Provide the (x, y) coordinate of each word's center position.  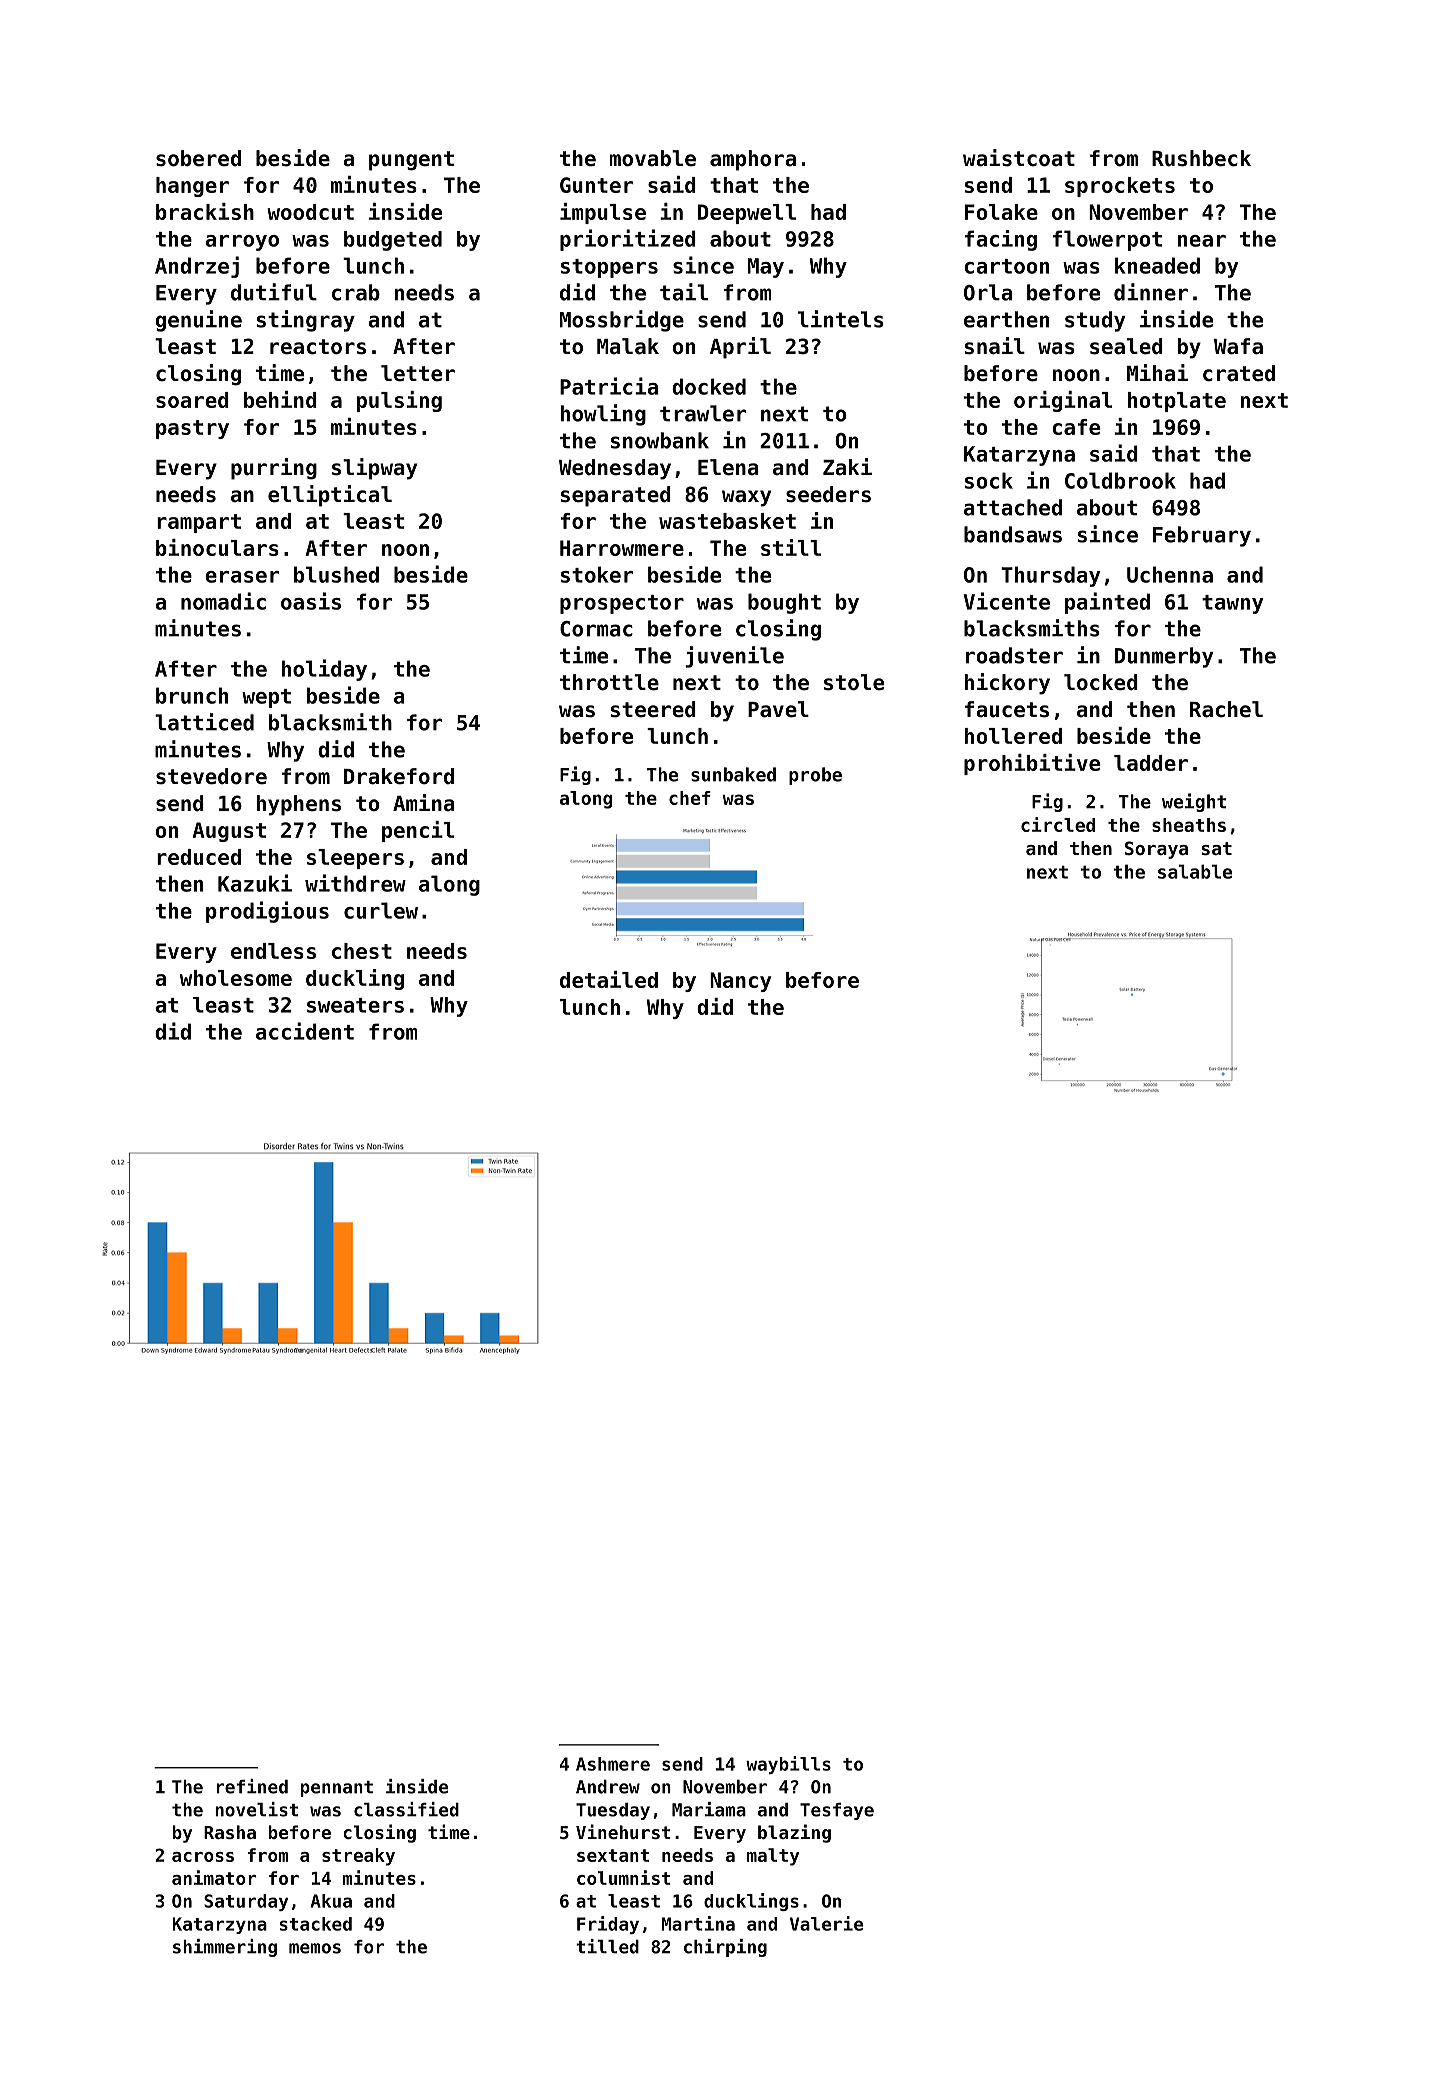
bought (784, 603)
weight (1194, 802)
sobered (198, 158)
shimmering (225, 1948)
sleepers (355, 859)
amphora (753, 160)
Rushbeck (1201, 158)
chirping (725, 1948)
